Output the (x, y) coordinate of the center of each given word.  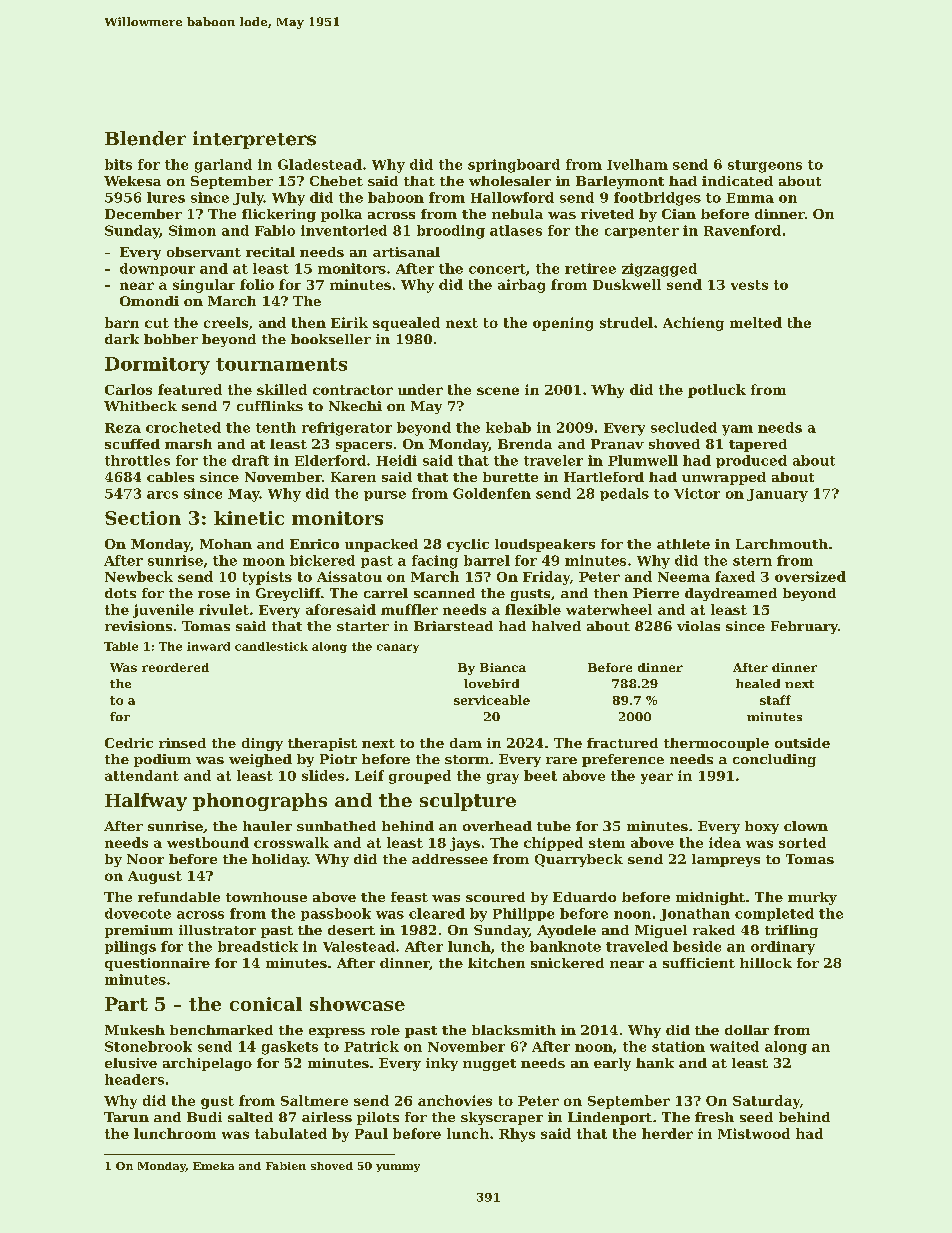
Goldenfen (492, 493)
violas (698, 626)
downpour (157, 269)
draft (250, 460)
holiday (280, 860)
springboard (514, 166)
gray (503, 778)
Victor (697, 493)
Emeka (213, 1166)
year (657, 778)
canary (398, 648)
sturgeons (765, 166)
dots (120, 593)
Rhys (517, 1135)
